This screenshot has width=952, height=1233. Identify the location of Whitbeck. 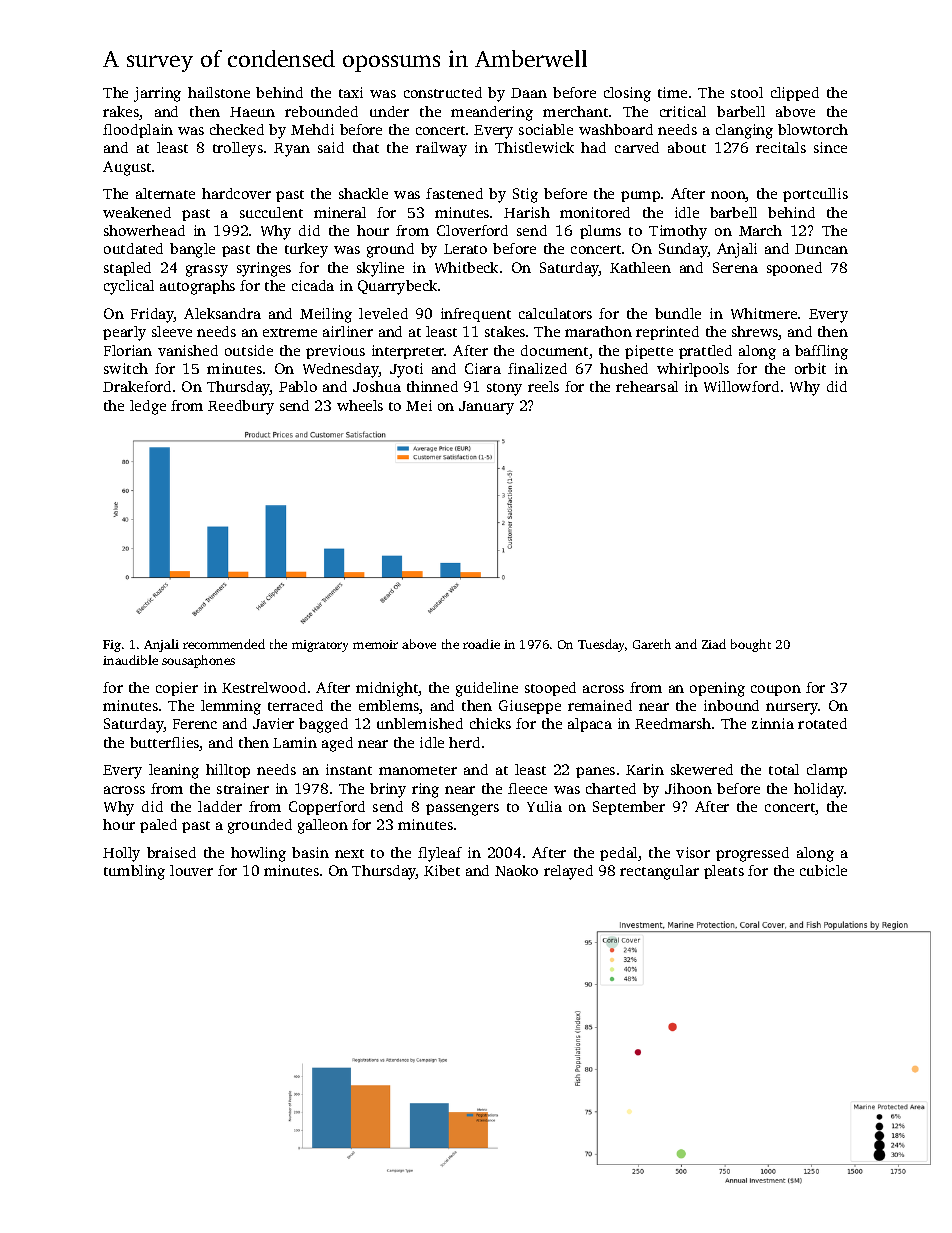
(466, 267).
